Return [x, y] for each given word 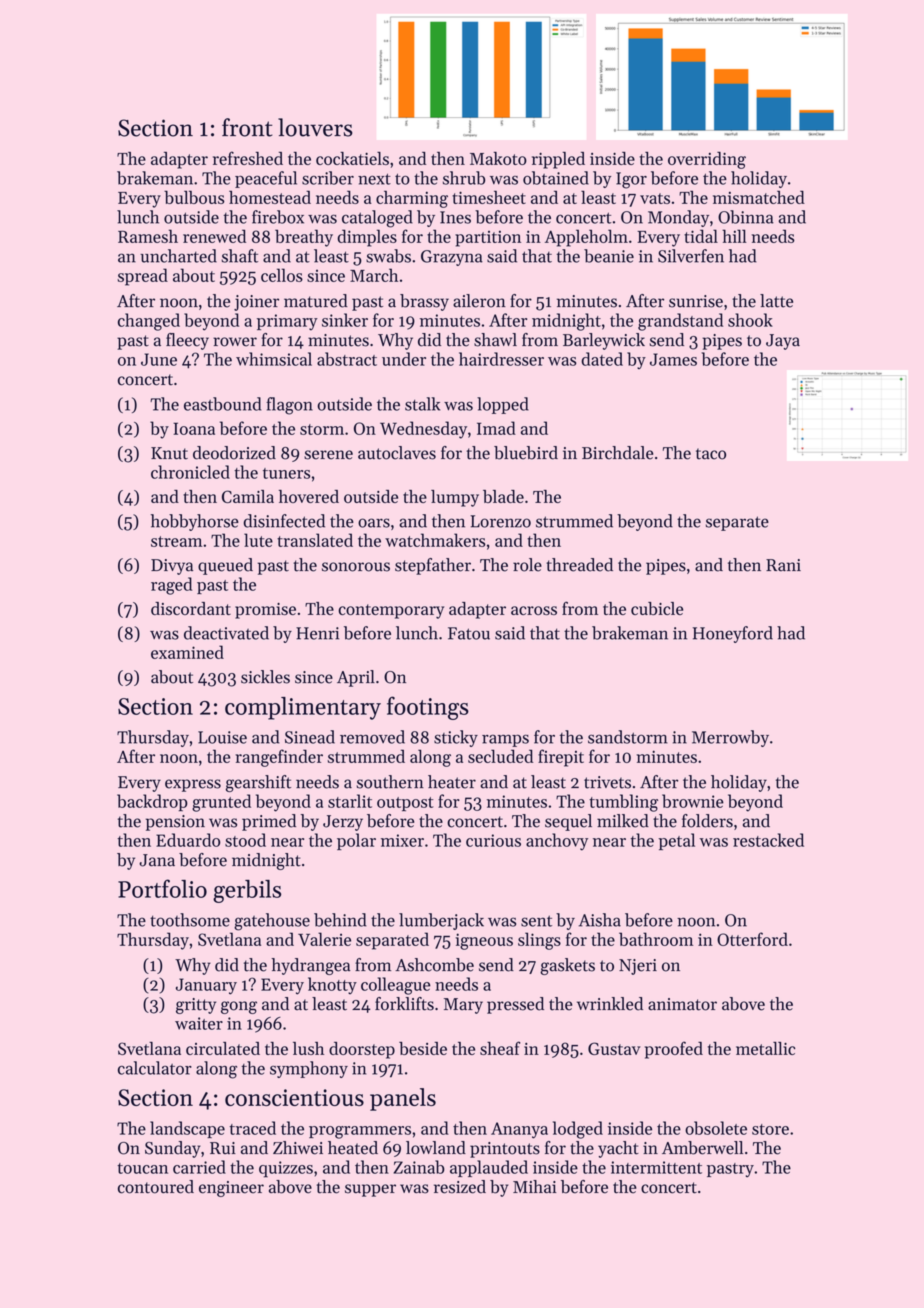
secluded [500, 756]
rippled [558, 160]
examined [187, 652]
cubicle [657, 608]
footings [428, 708]
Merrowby [730, 738]
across [534, 610]
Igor [631, 180]
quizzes [286, 1169]
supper [370, 1190]
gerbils [247, 891]
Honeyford [733, 634]
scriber [328, 178]
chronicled [190, 472]
